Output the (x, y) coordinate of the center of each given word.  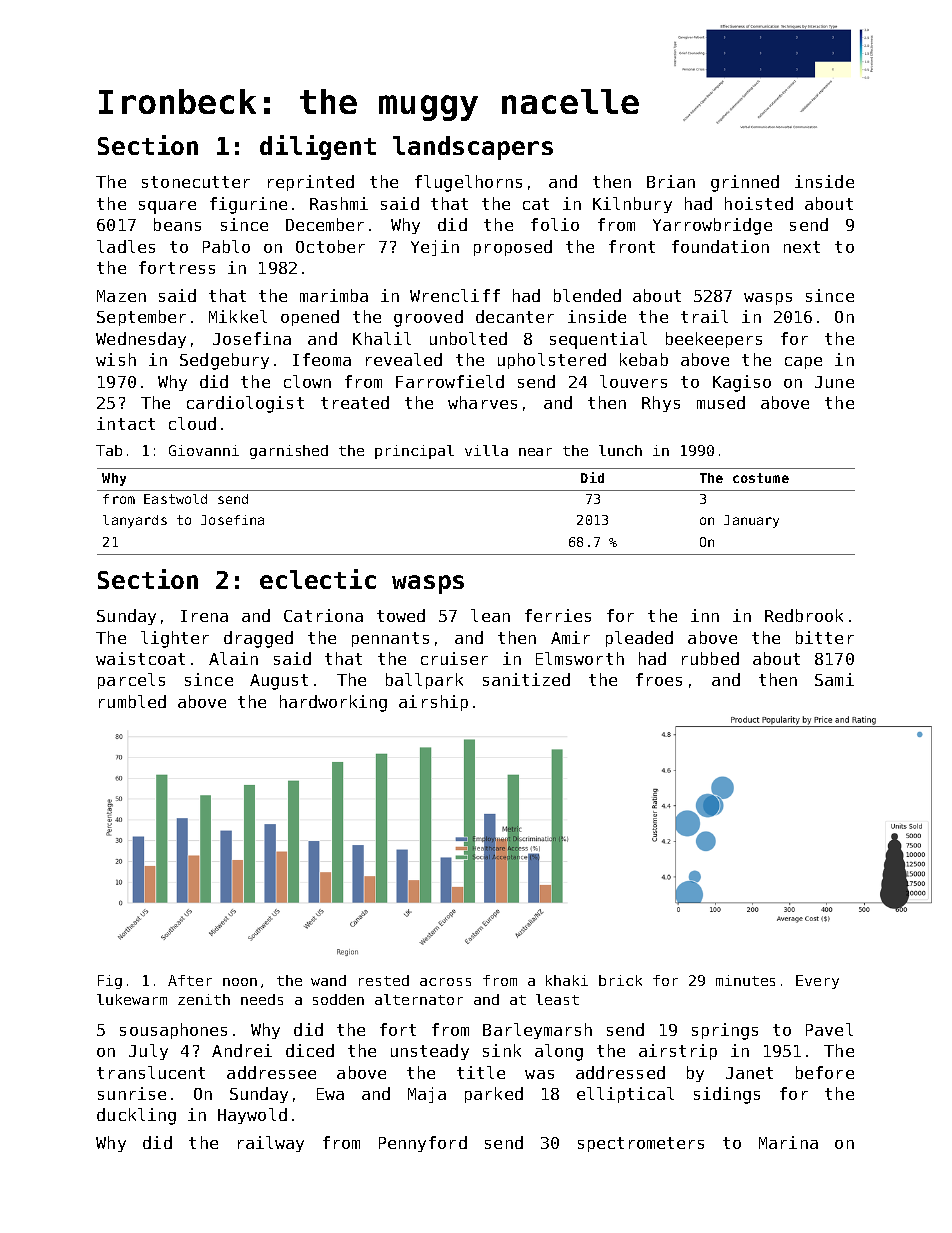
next (802, 247)
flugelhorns (468, 183)
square (167, 207)
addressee (271, 1072)
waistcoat (140, 658)
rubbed (710, 658)
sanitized (526, 679)
